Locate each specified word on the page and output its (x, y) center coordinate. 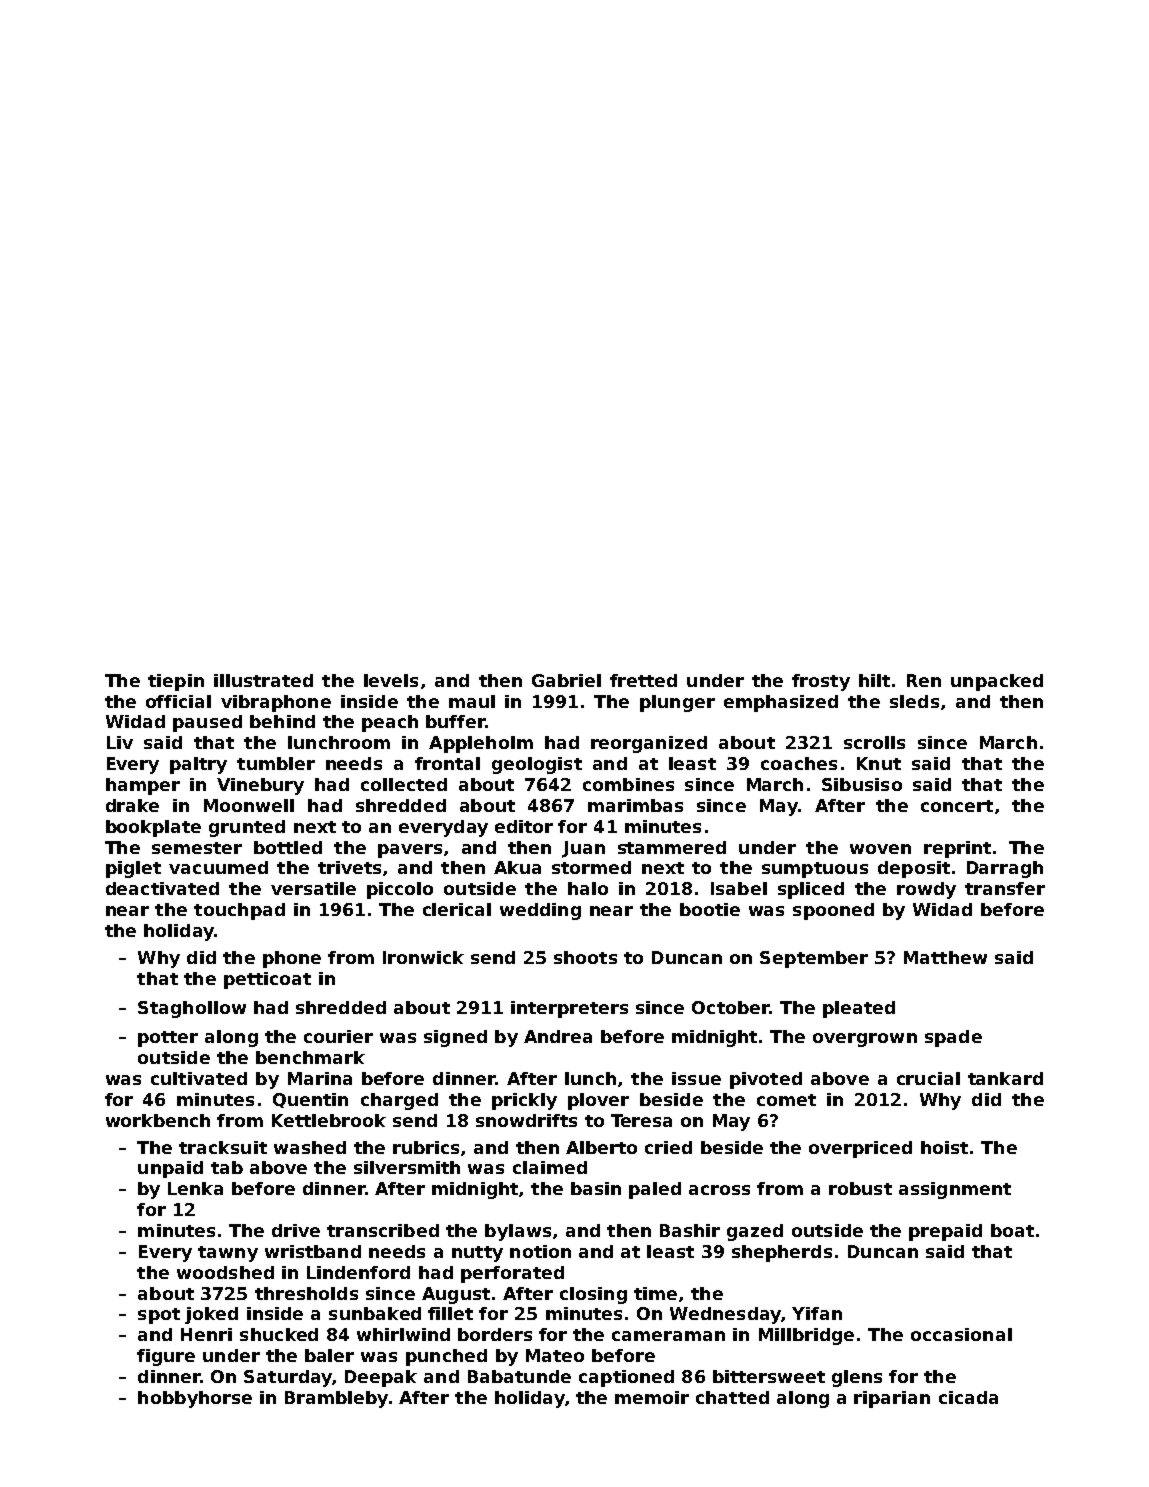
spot (159, 1316)
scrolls (874, 742)
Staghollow (192, 1009)
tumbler (276, 763)
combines (628, 784)
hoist (944, 1147)
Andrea (558, 1036)
